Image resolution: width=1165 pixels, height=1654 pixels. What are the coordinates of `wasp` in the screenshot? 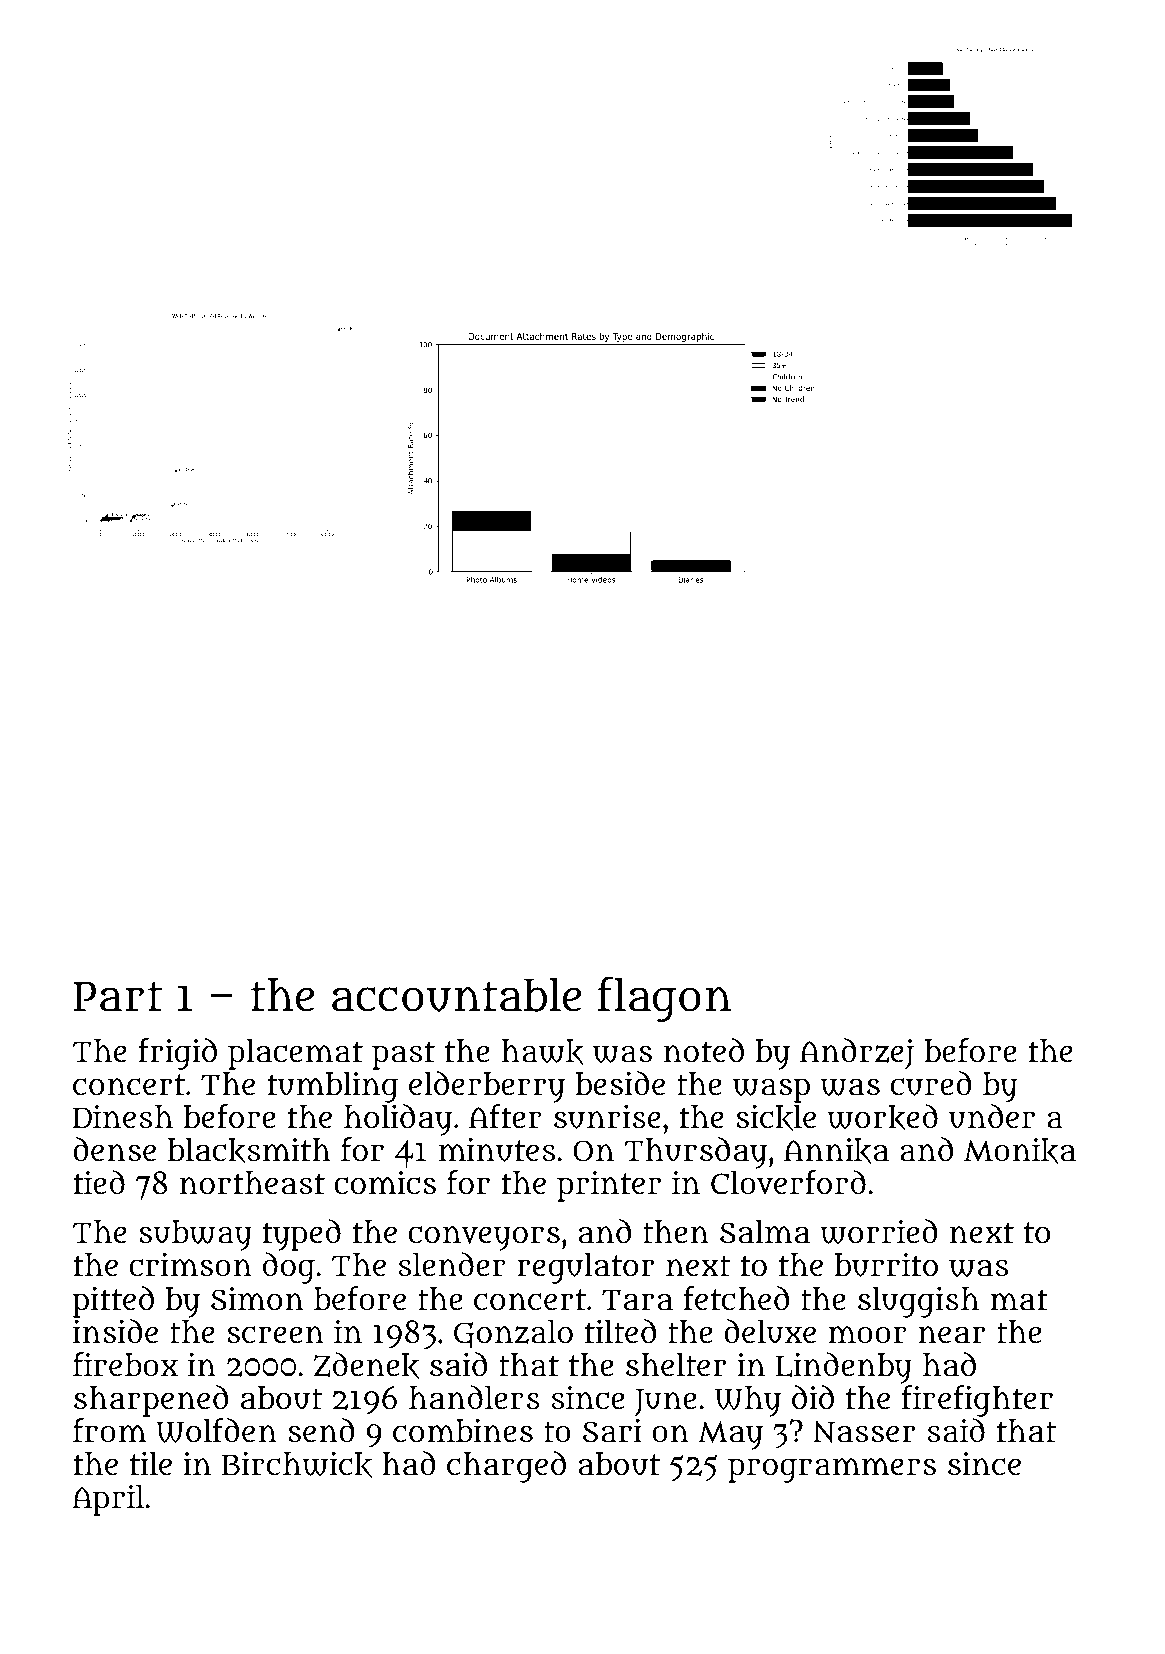 It's located at (771, 1091).
